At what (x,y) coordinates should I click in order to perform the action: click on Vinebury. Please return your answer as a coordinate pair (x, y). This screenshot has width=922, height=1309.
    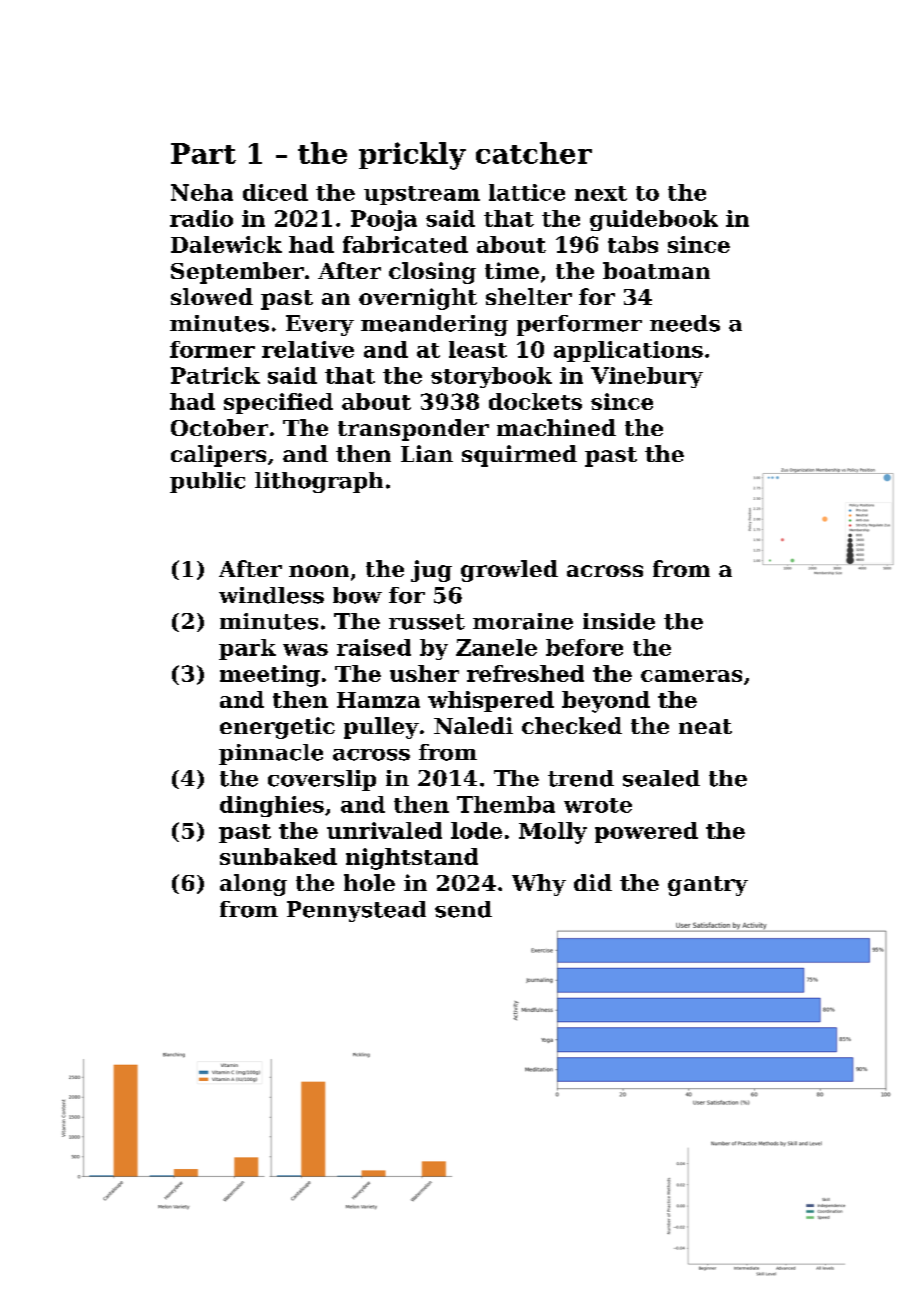
    Looking at the image, I should click on (647, 377).
